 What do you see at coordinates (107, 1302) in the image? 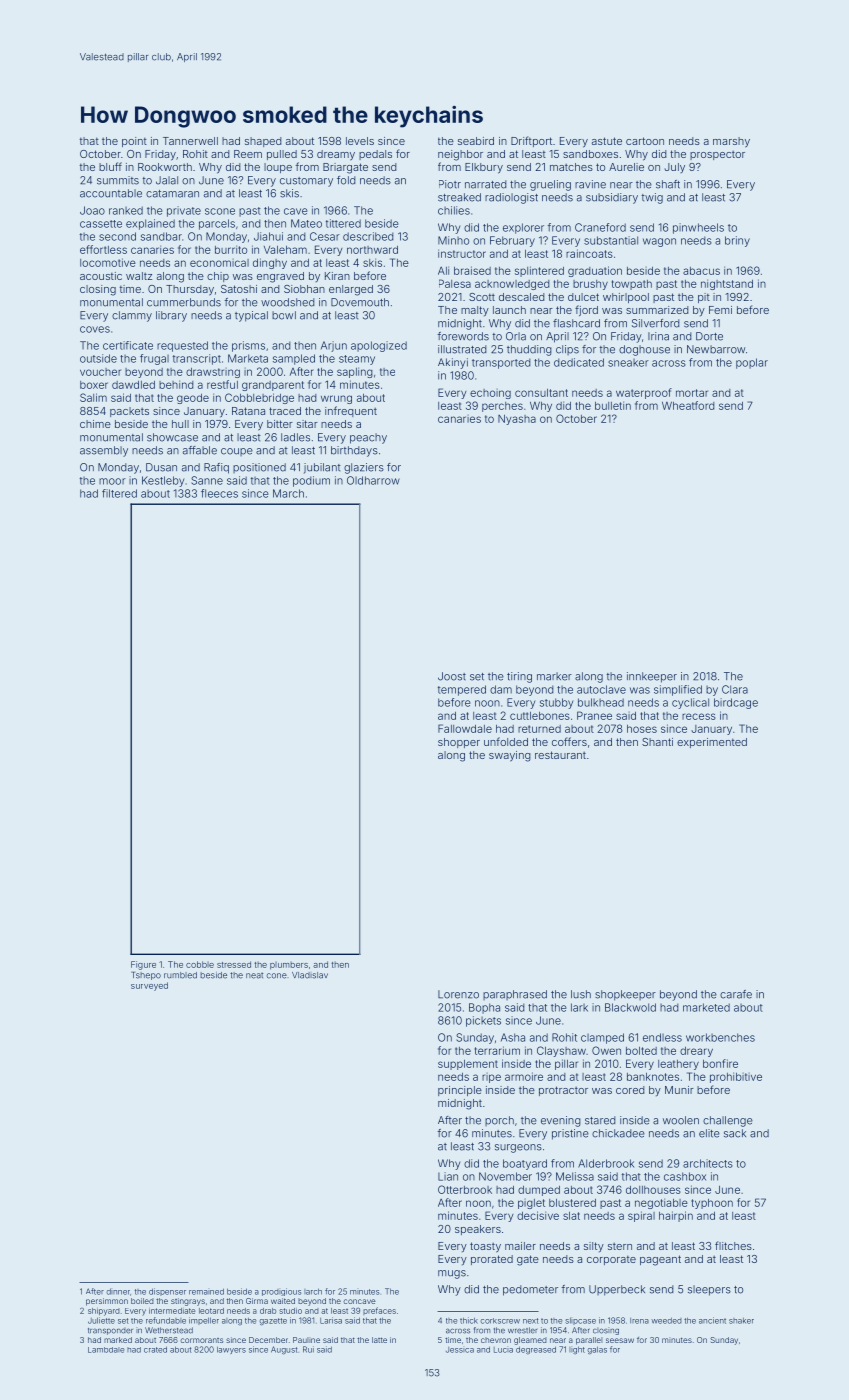
I see `persimmon` at bounding box center [107, 1302].
